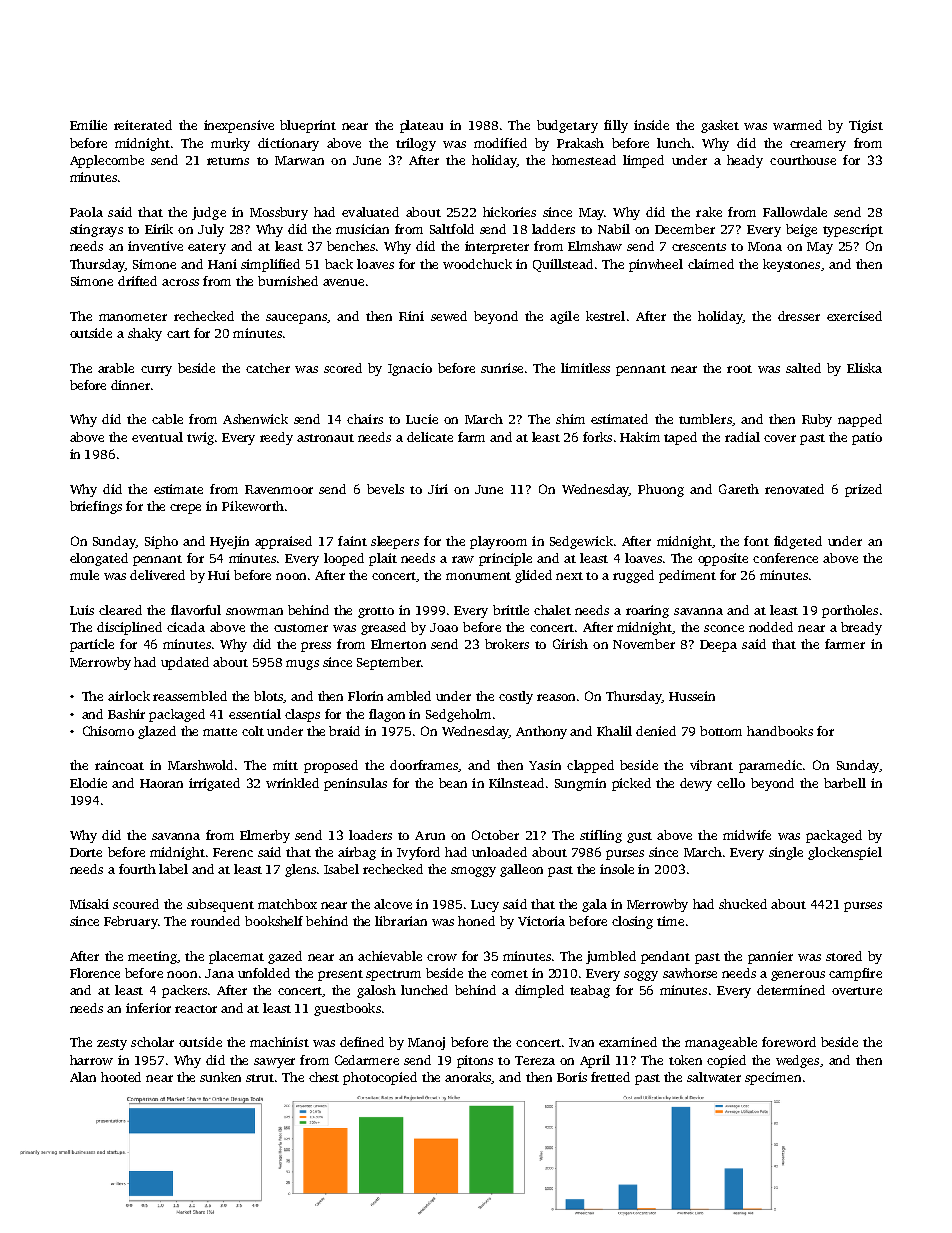 The width and height of the image is (952, 1233). I want to click on Emilie, so click(88, 125).
